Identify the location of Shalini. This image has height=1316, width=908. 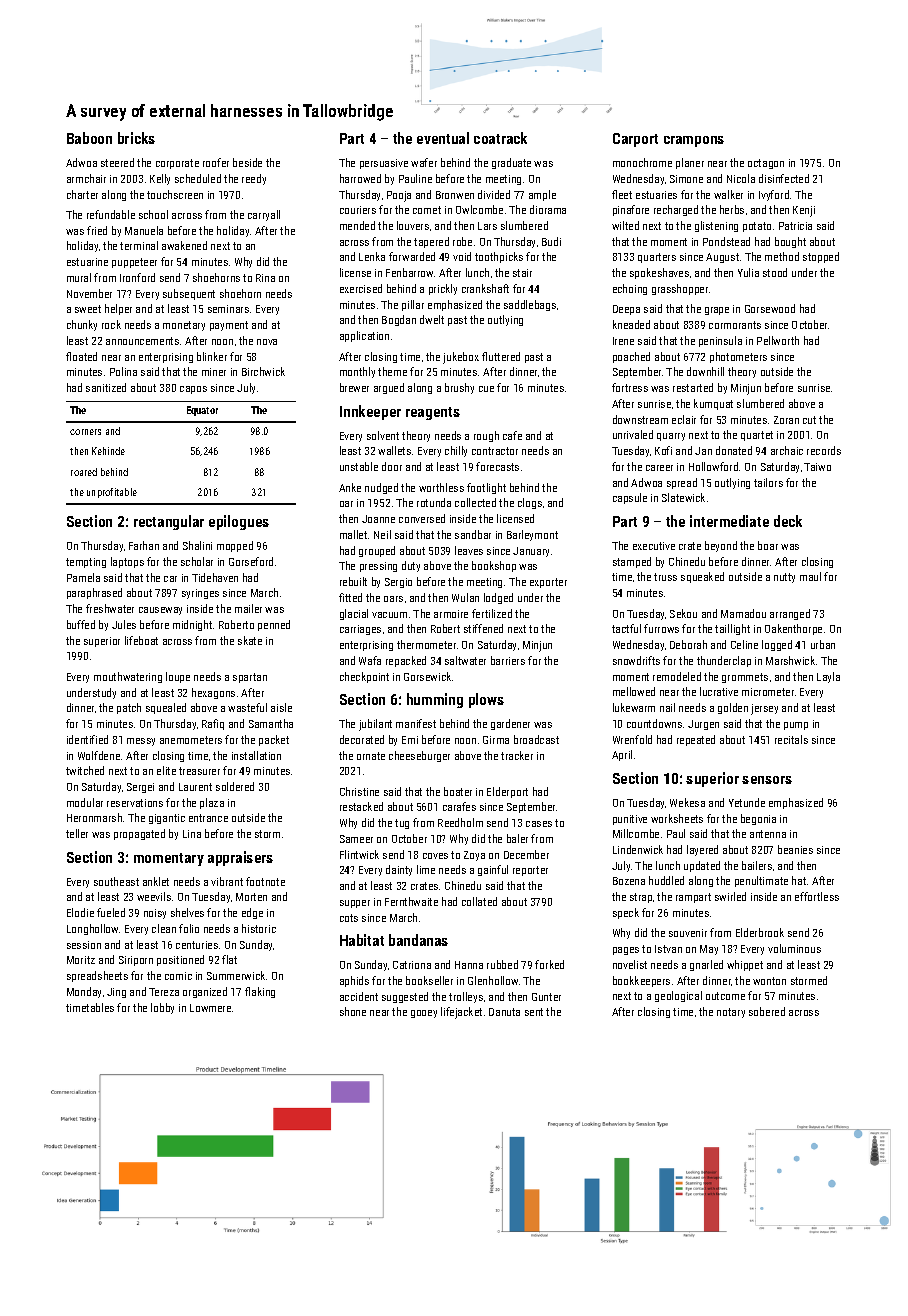
(197, 545).
